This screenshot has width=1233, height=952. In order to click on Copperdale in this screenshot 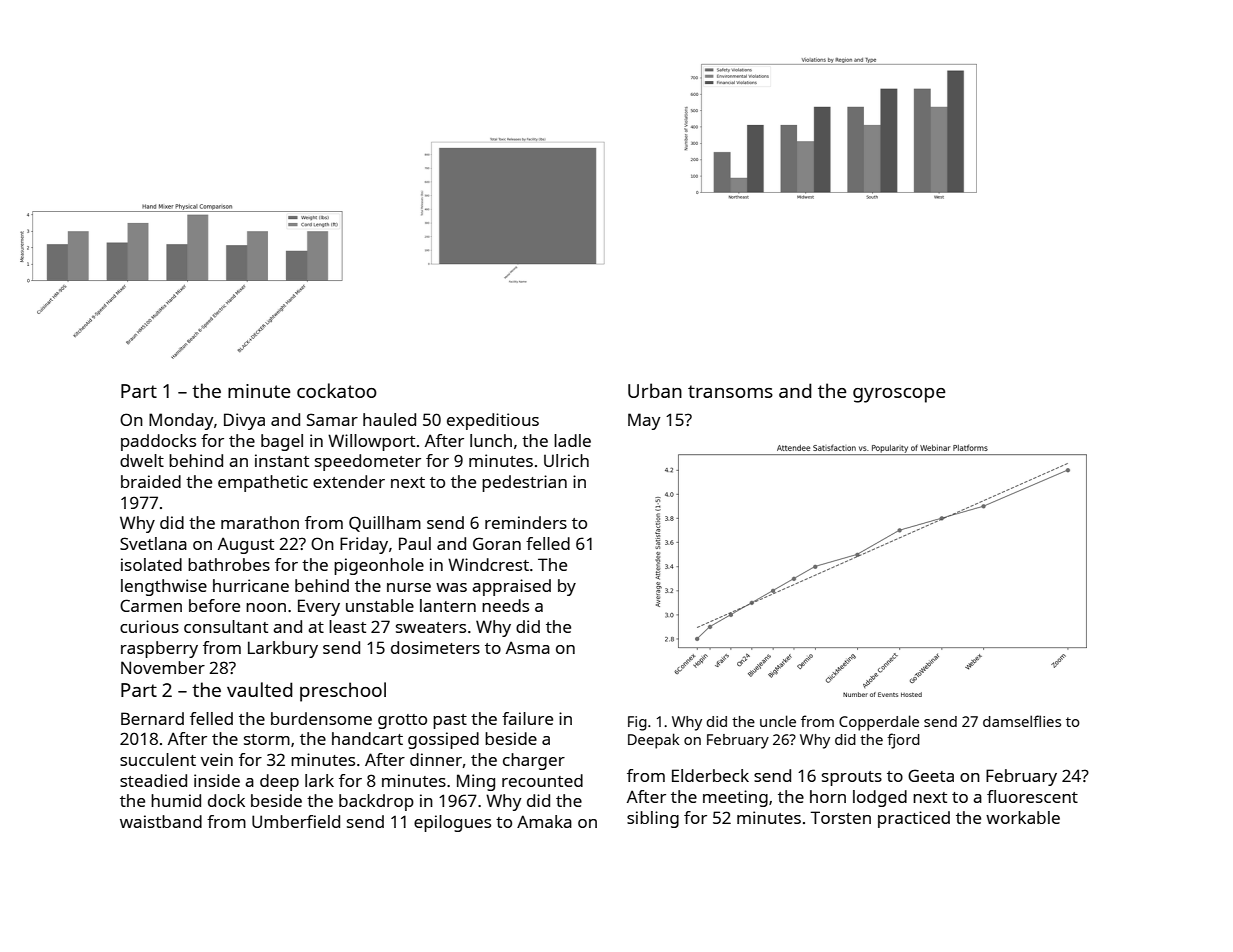, I will do `click(879, 723)`.
